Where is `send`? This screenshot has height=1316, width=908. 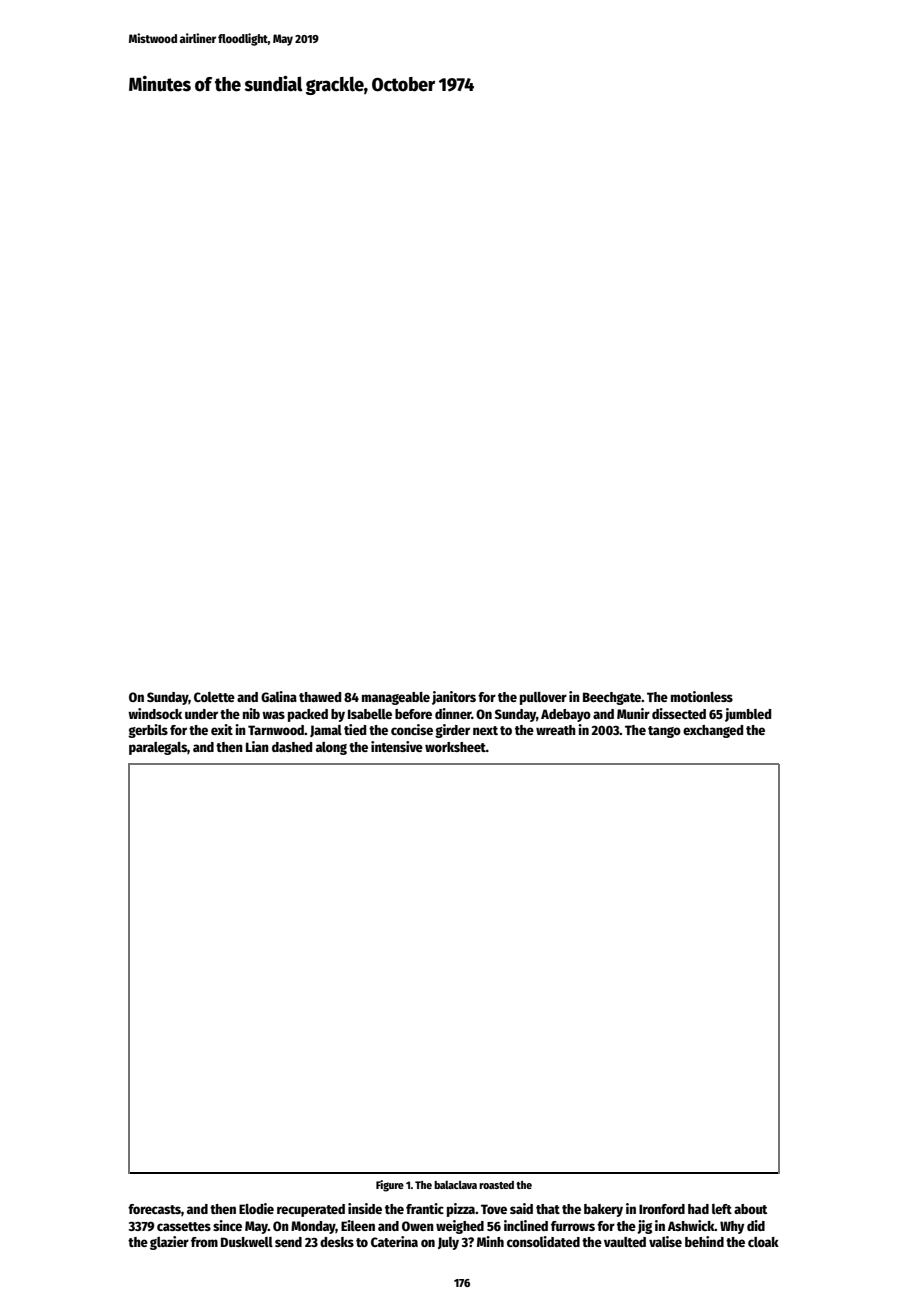
send is located at coordinates (288, 1242).
